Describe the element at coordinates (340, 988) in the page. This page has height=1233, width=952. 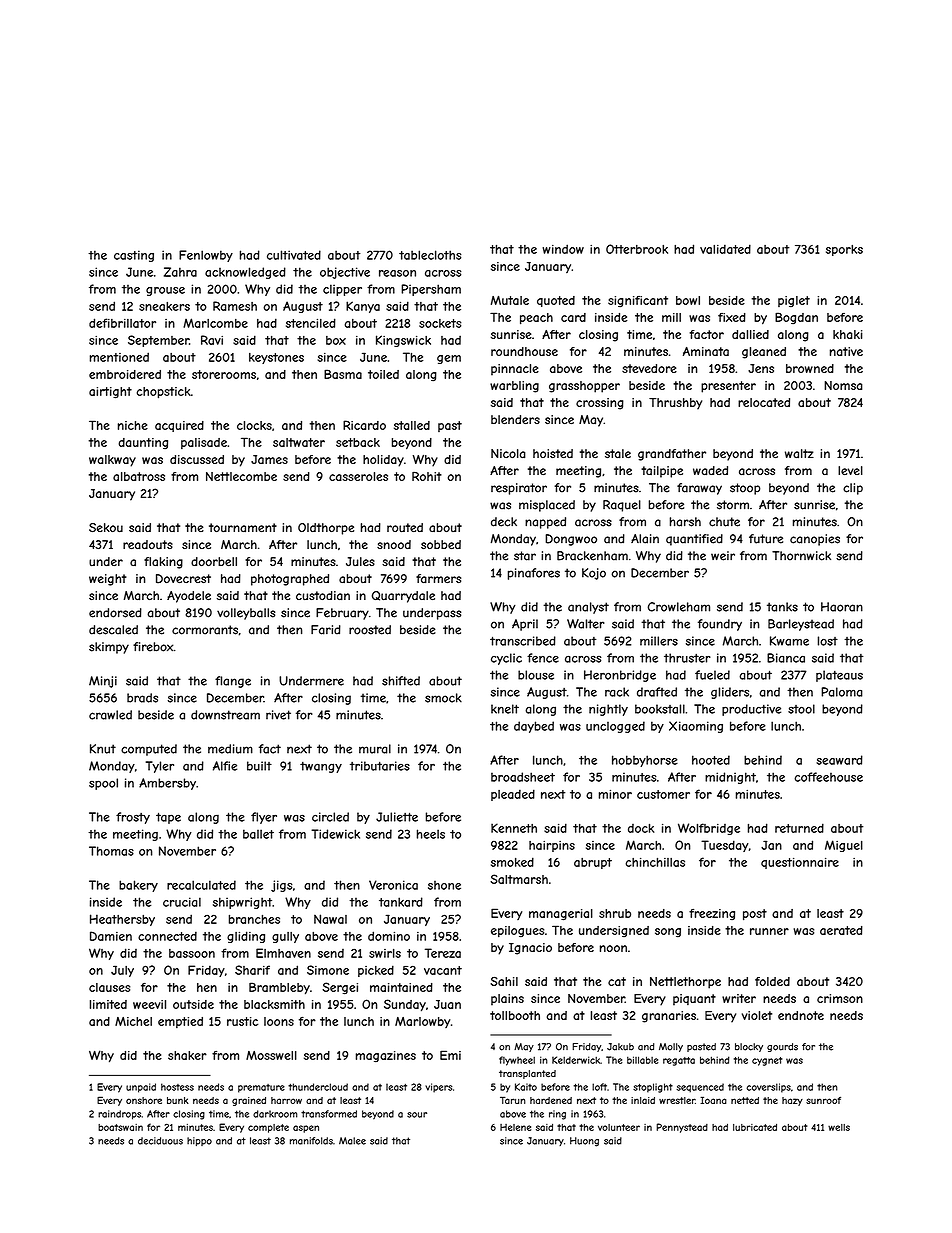
I see `Sergei` at that location.
